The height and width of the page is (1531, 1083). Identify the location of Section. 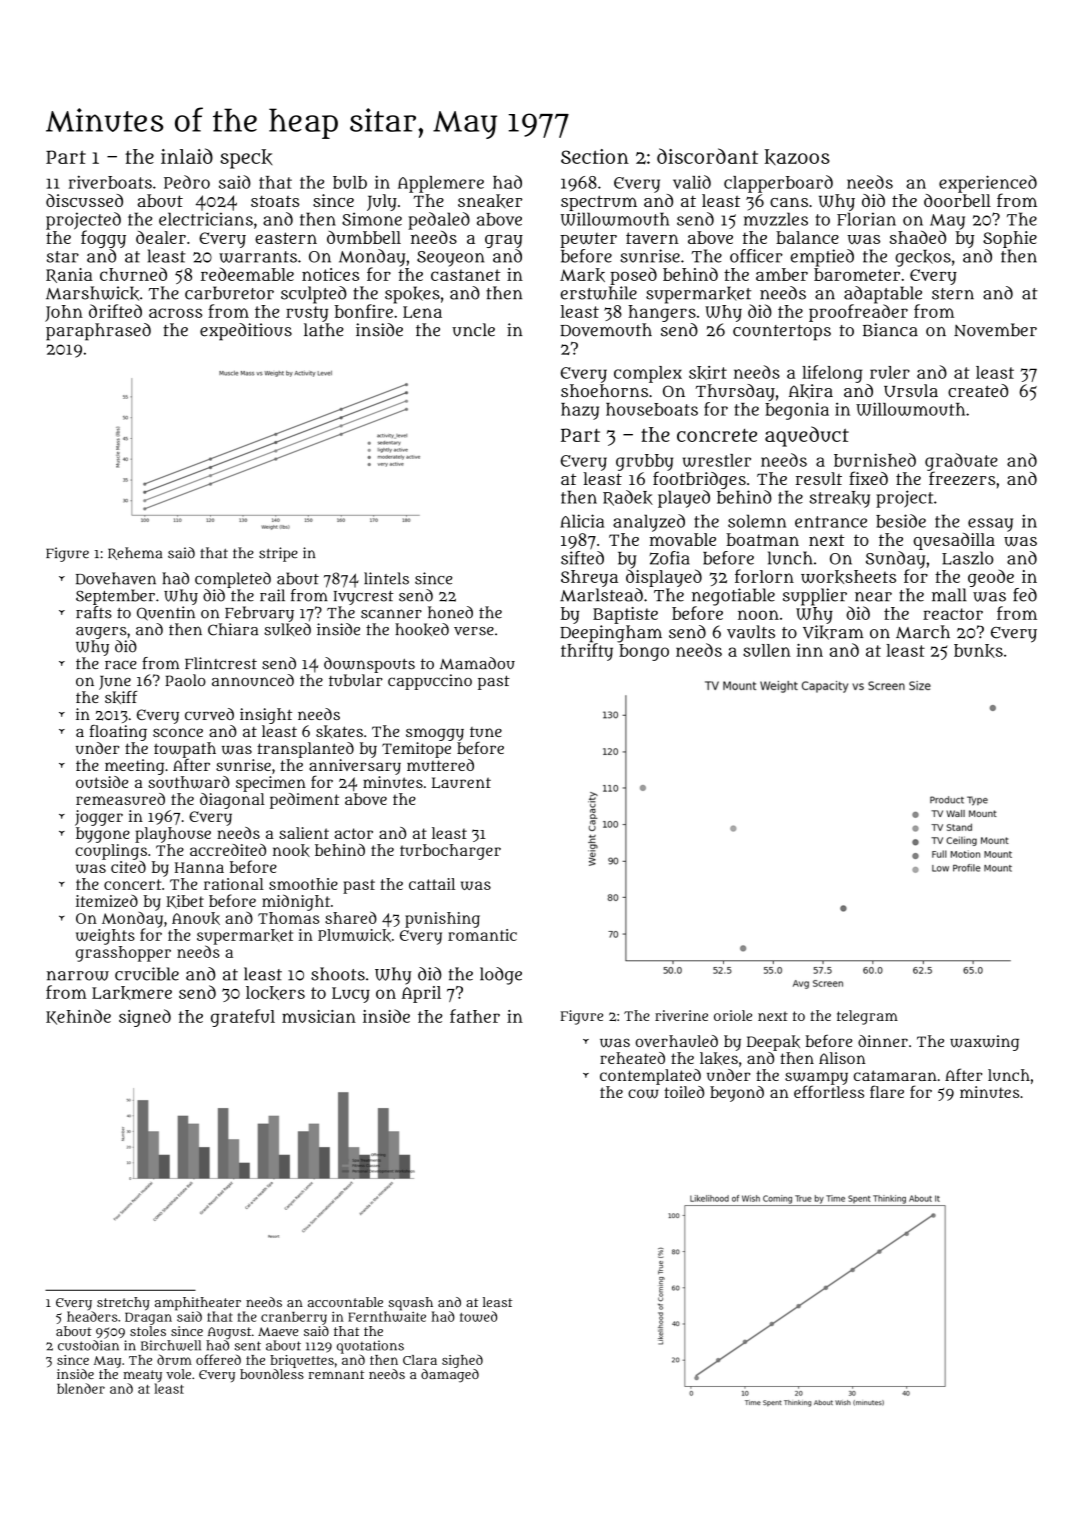
(595, 156).
